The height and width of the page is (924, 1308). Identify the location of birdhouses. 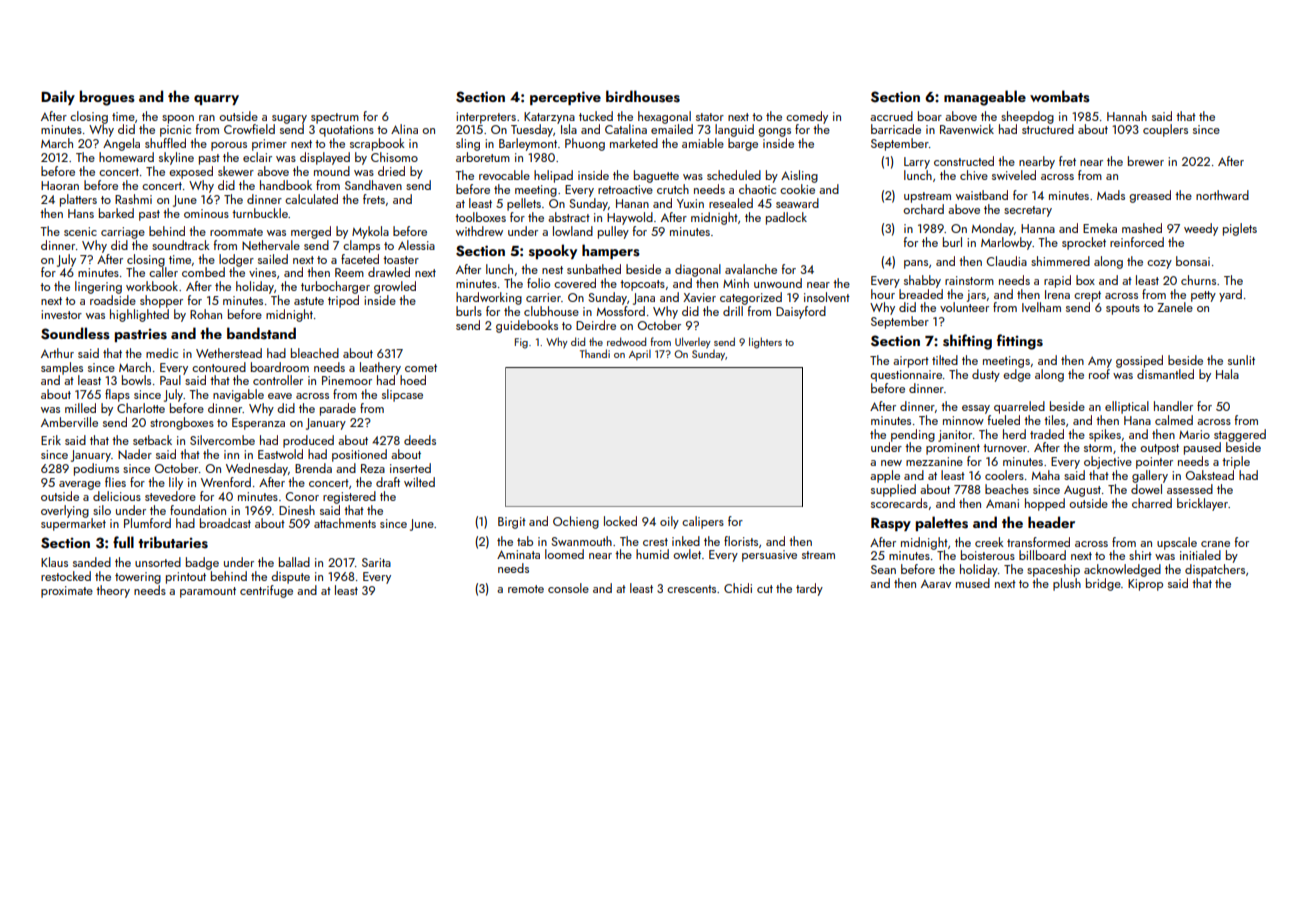
(643, 96).
